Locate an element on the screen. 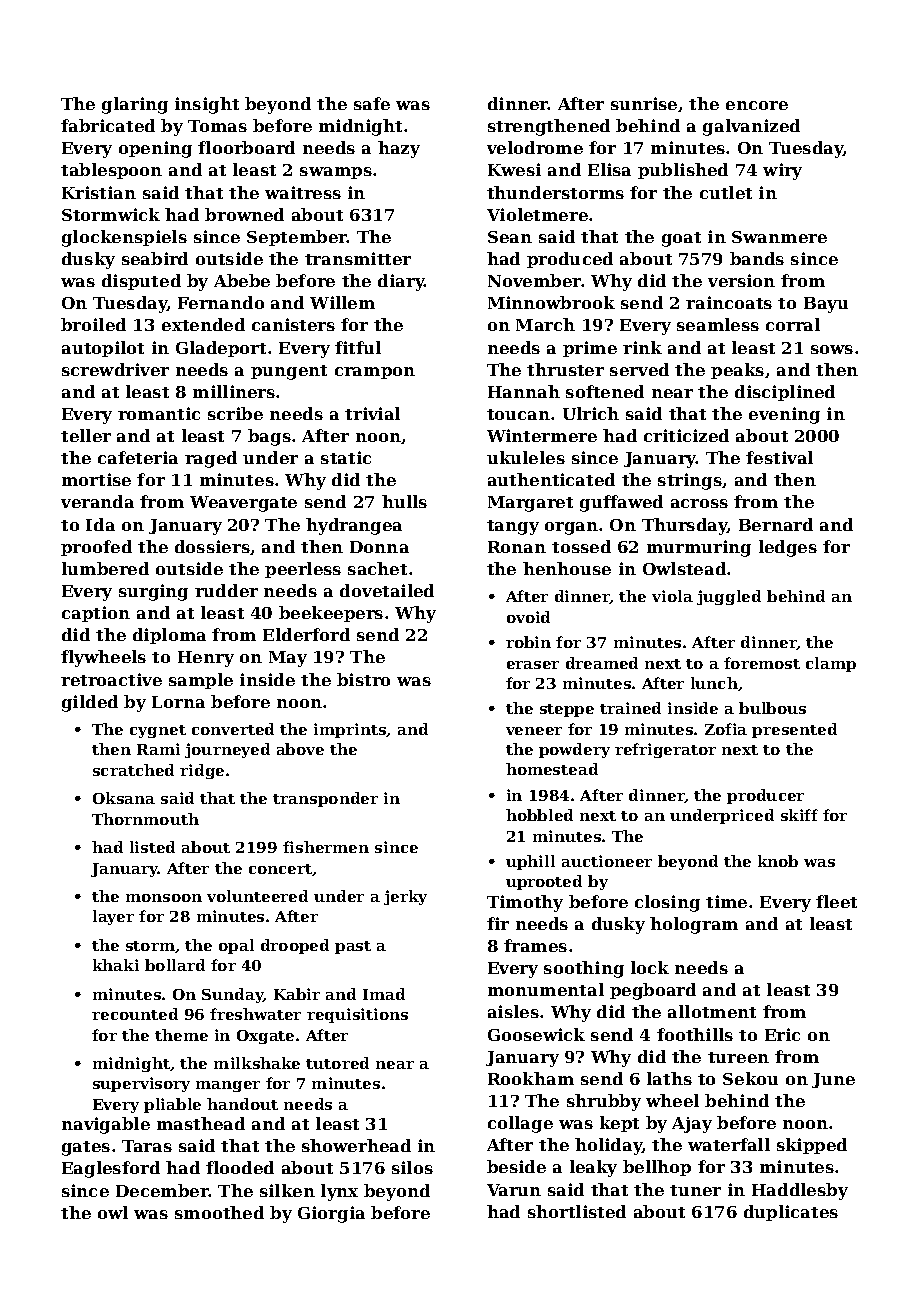  knob is located at coordinates (778, 861).
